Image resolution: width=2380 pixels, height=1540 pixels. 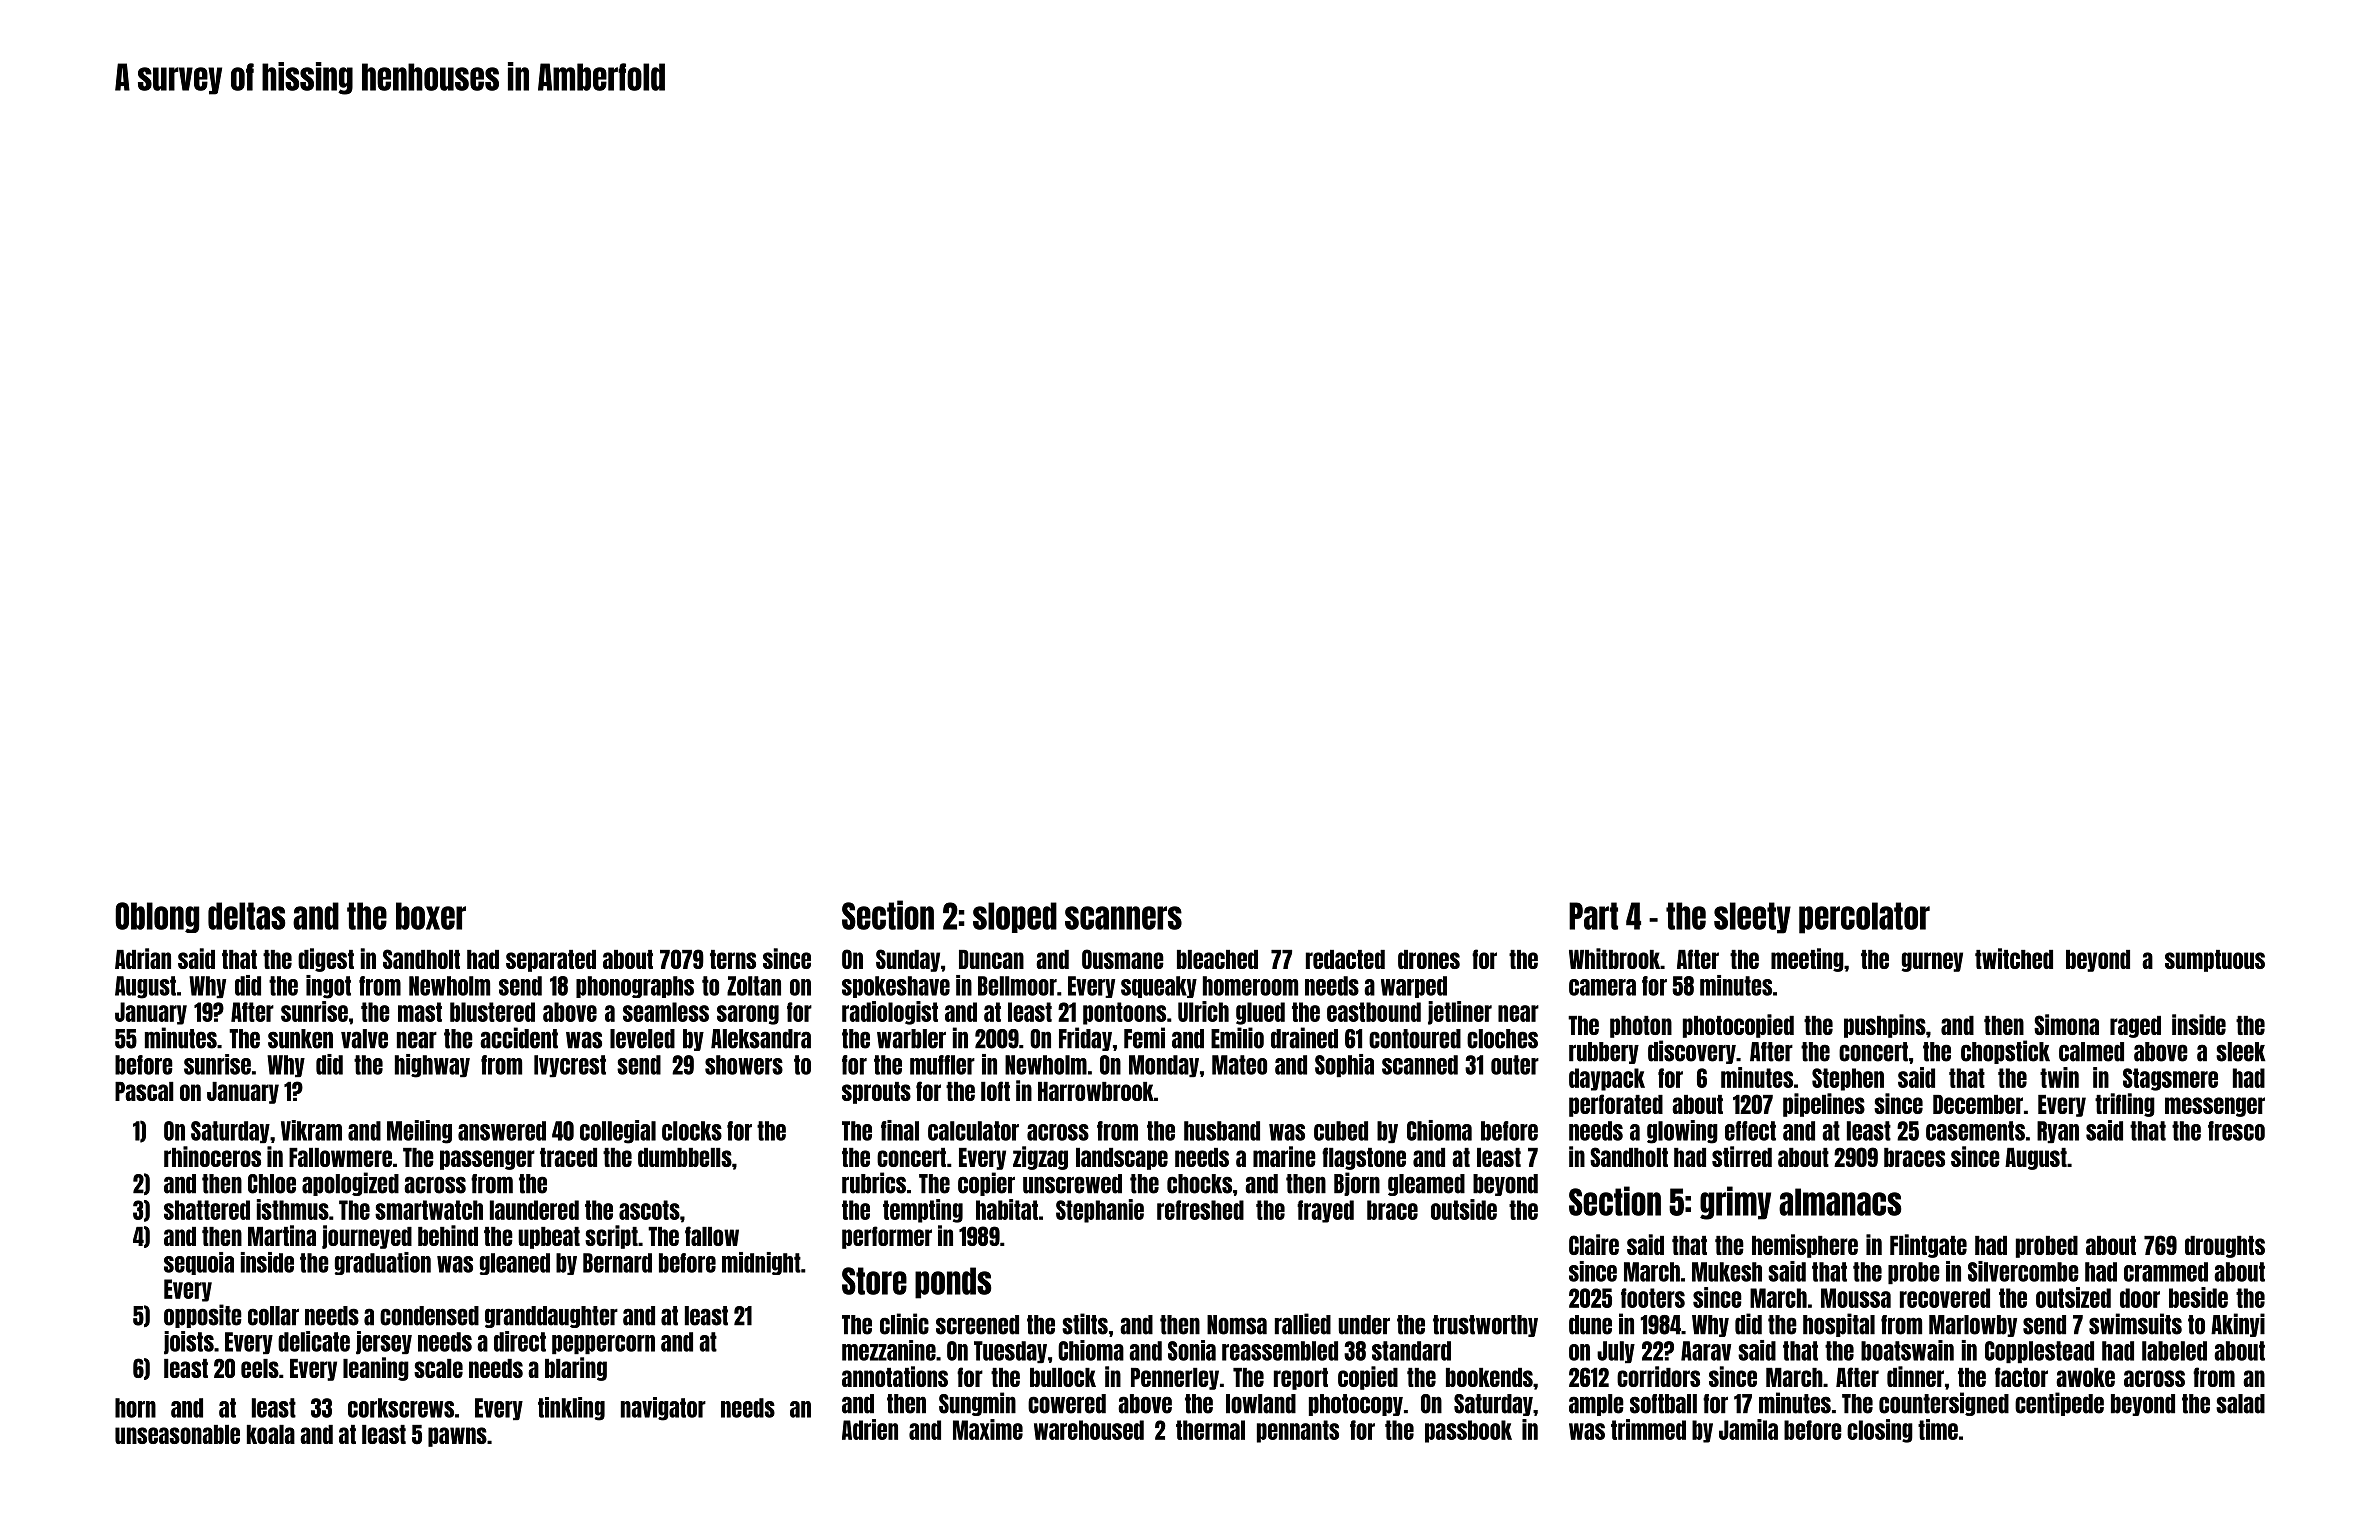 I want to click on Maxime, so click(x=988, y=1429).
